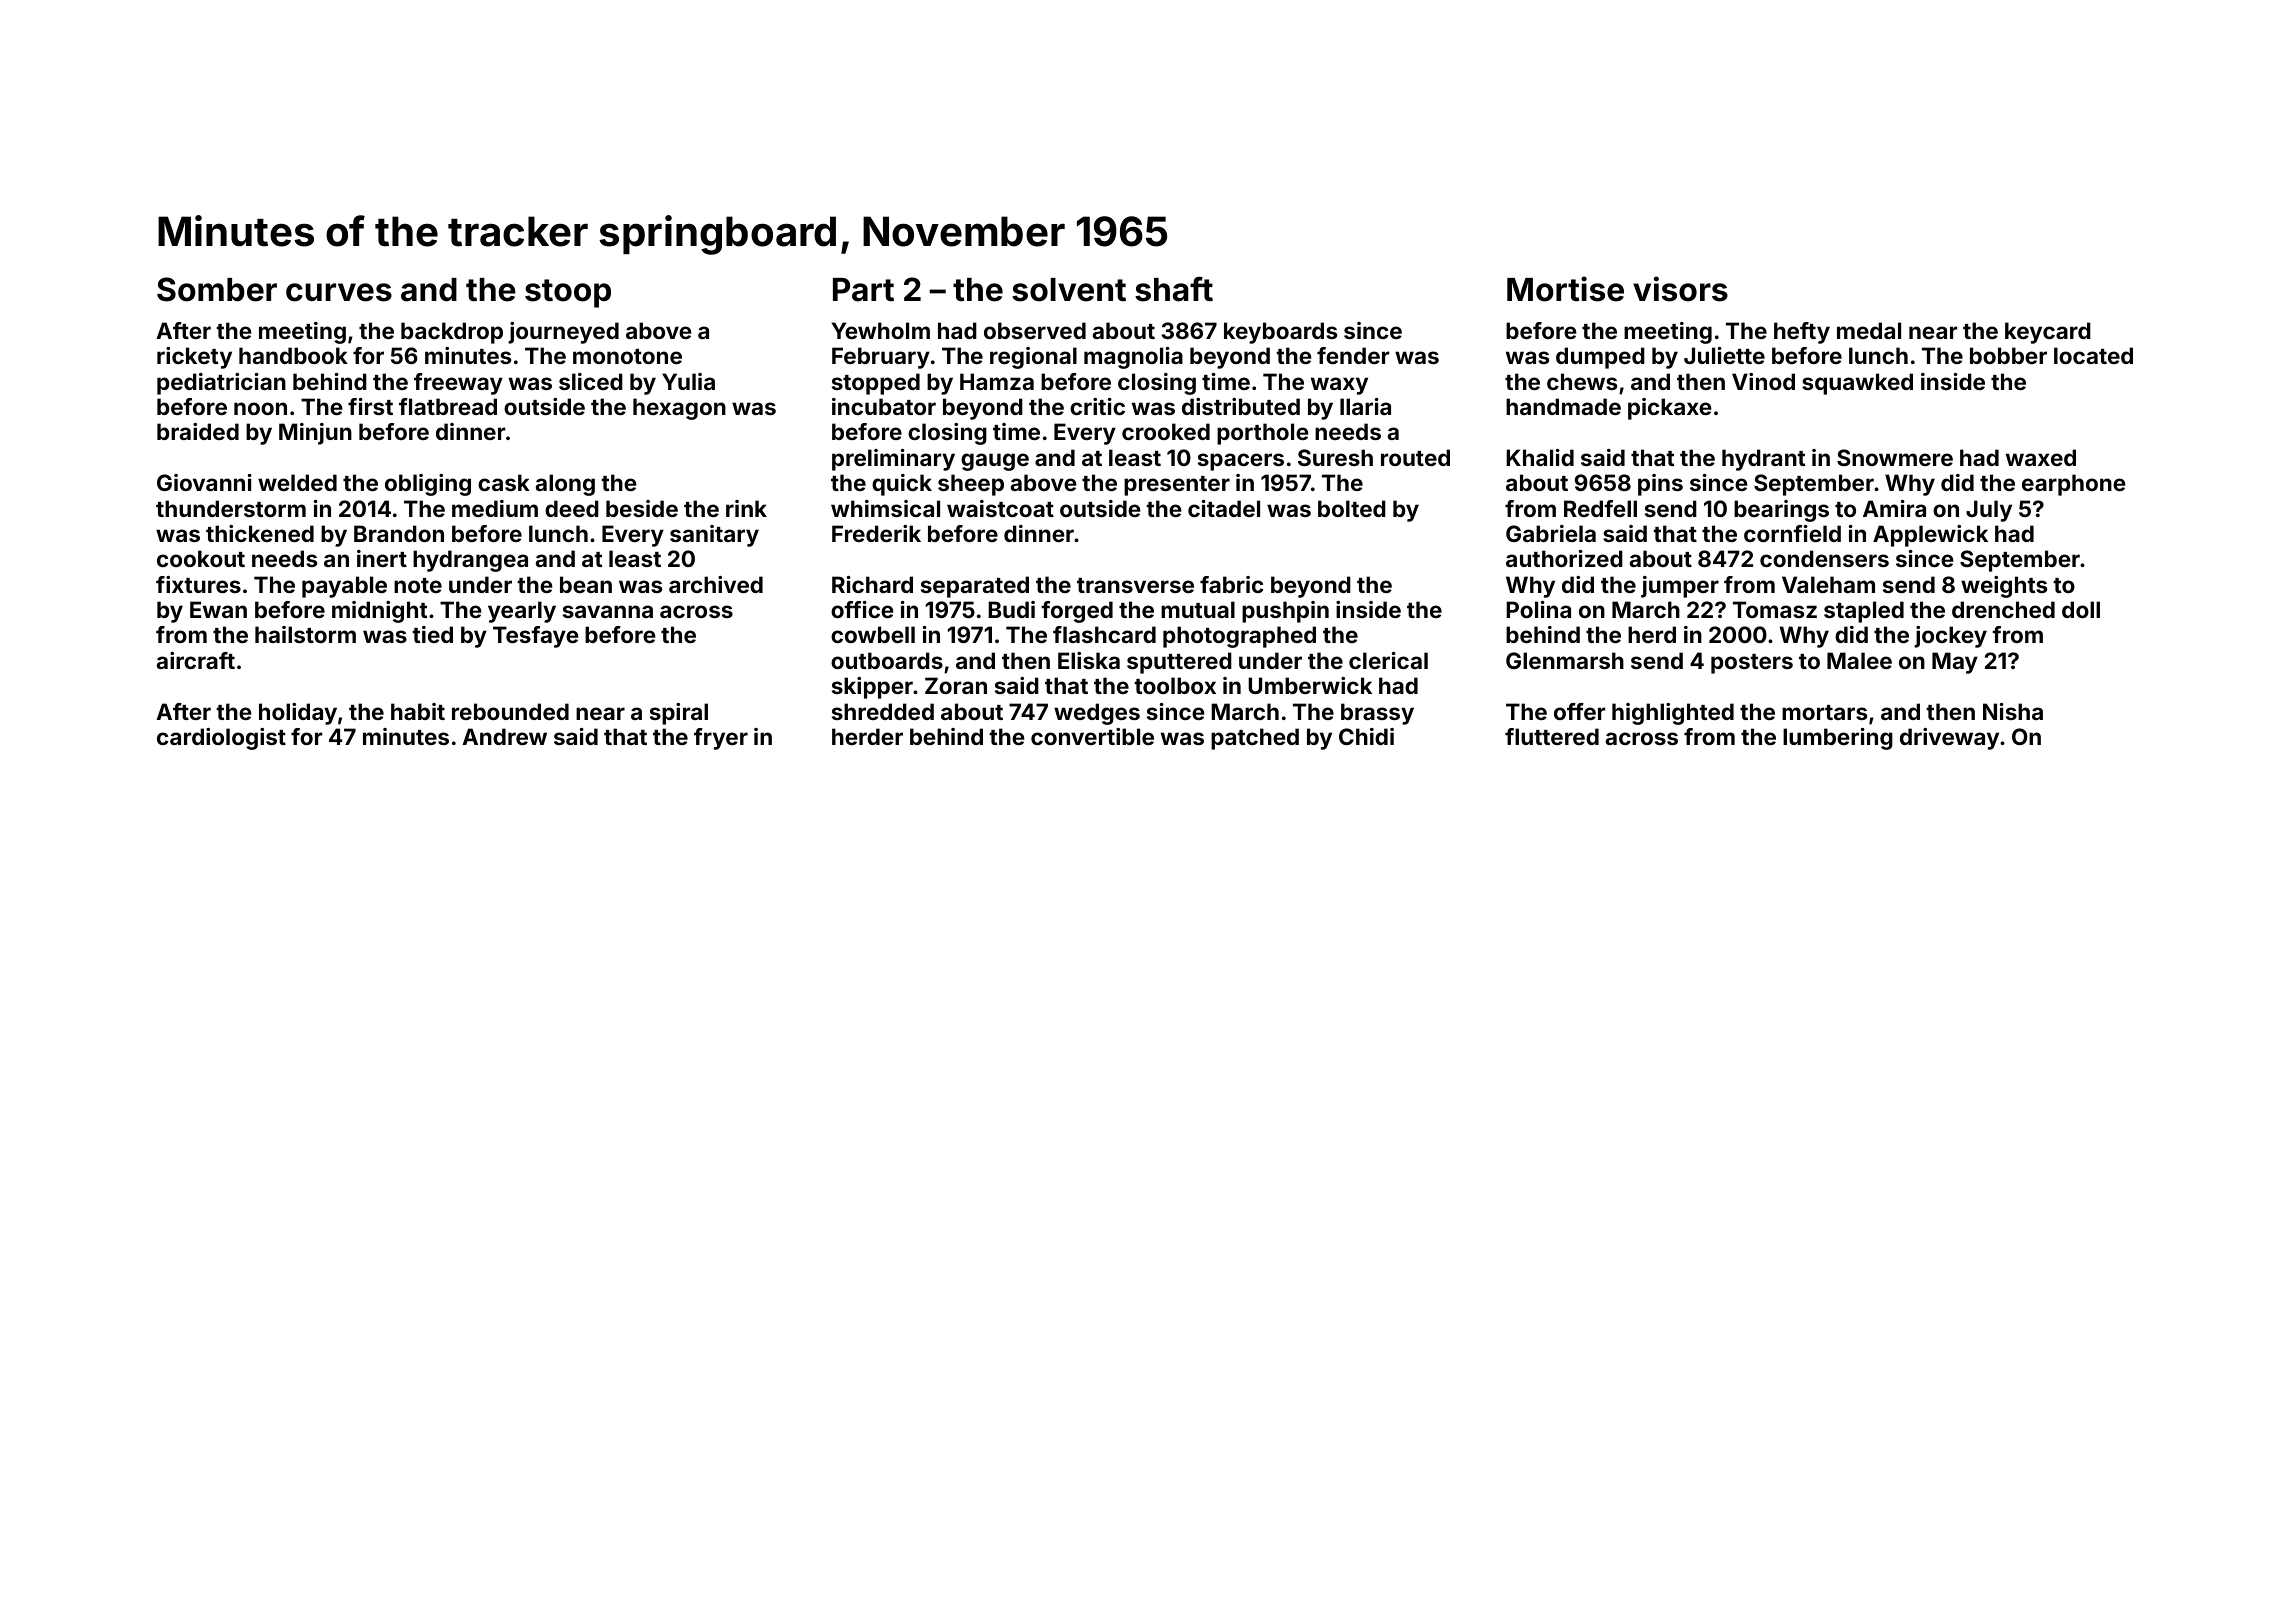 The height and width of the document is (1620, 2292). I want to click on lumbering, so click(1838, 739).
